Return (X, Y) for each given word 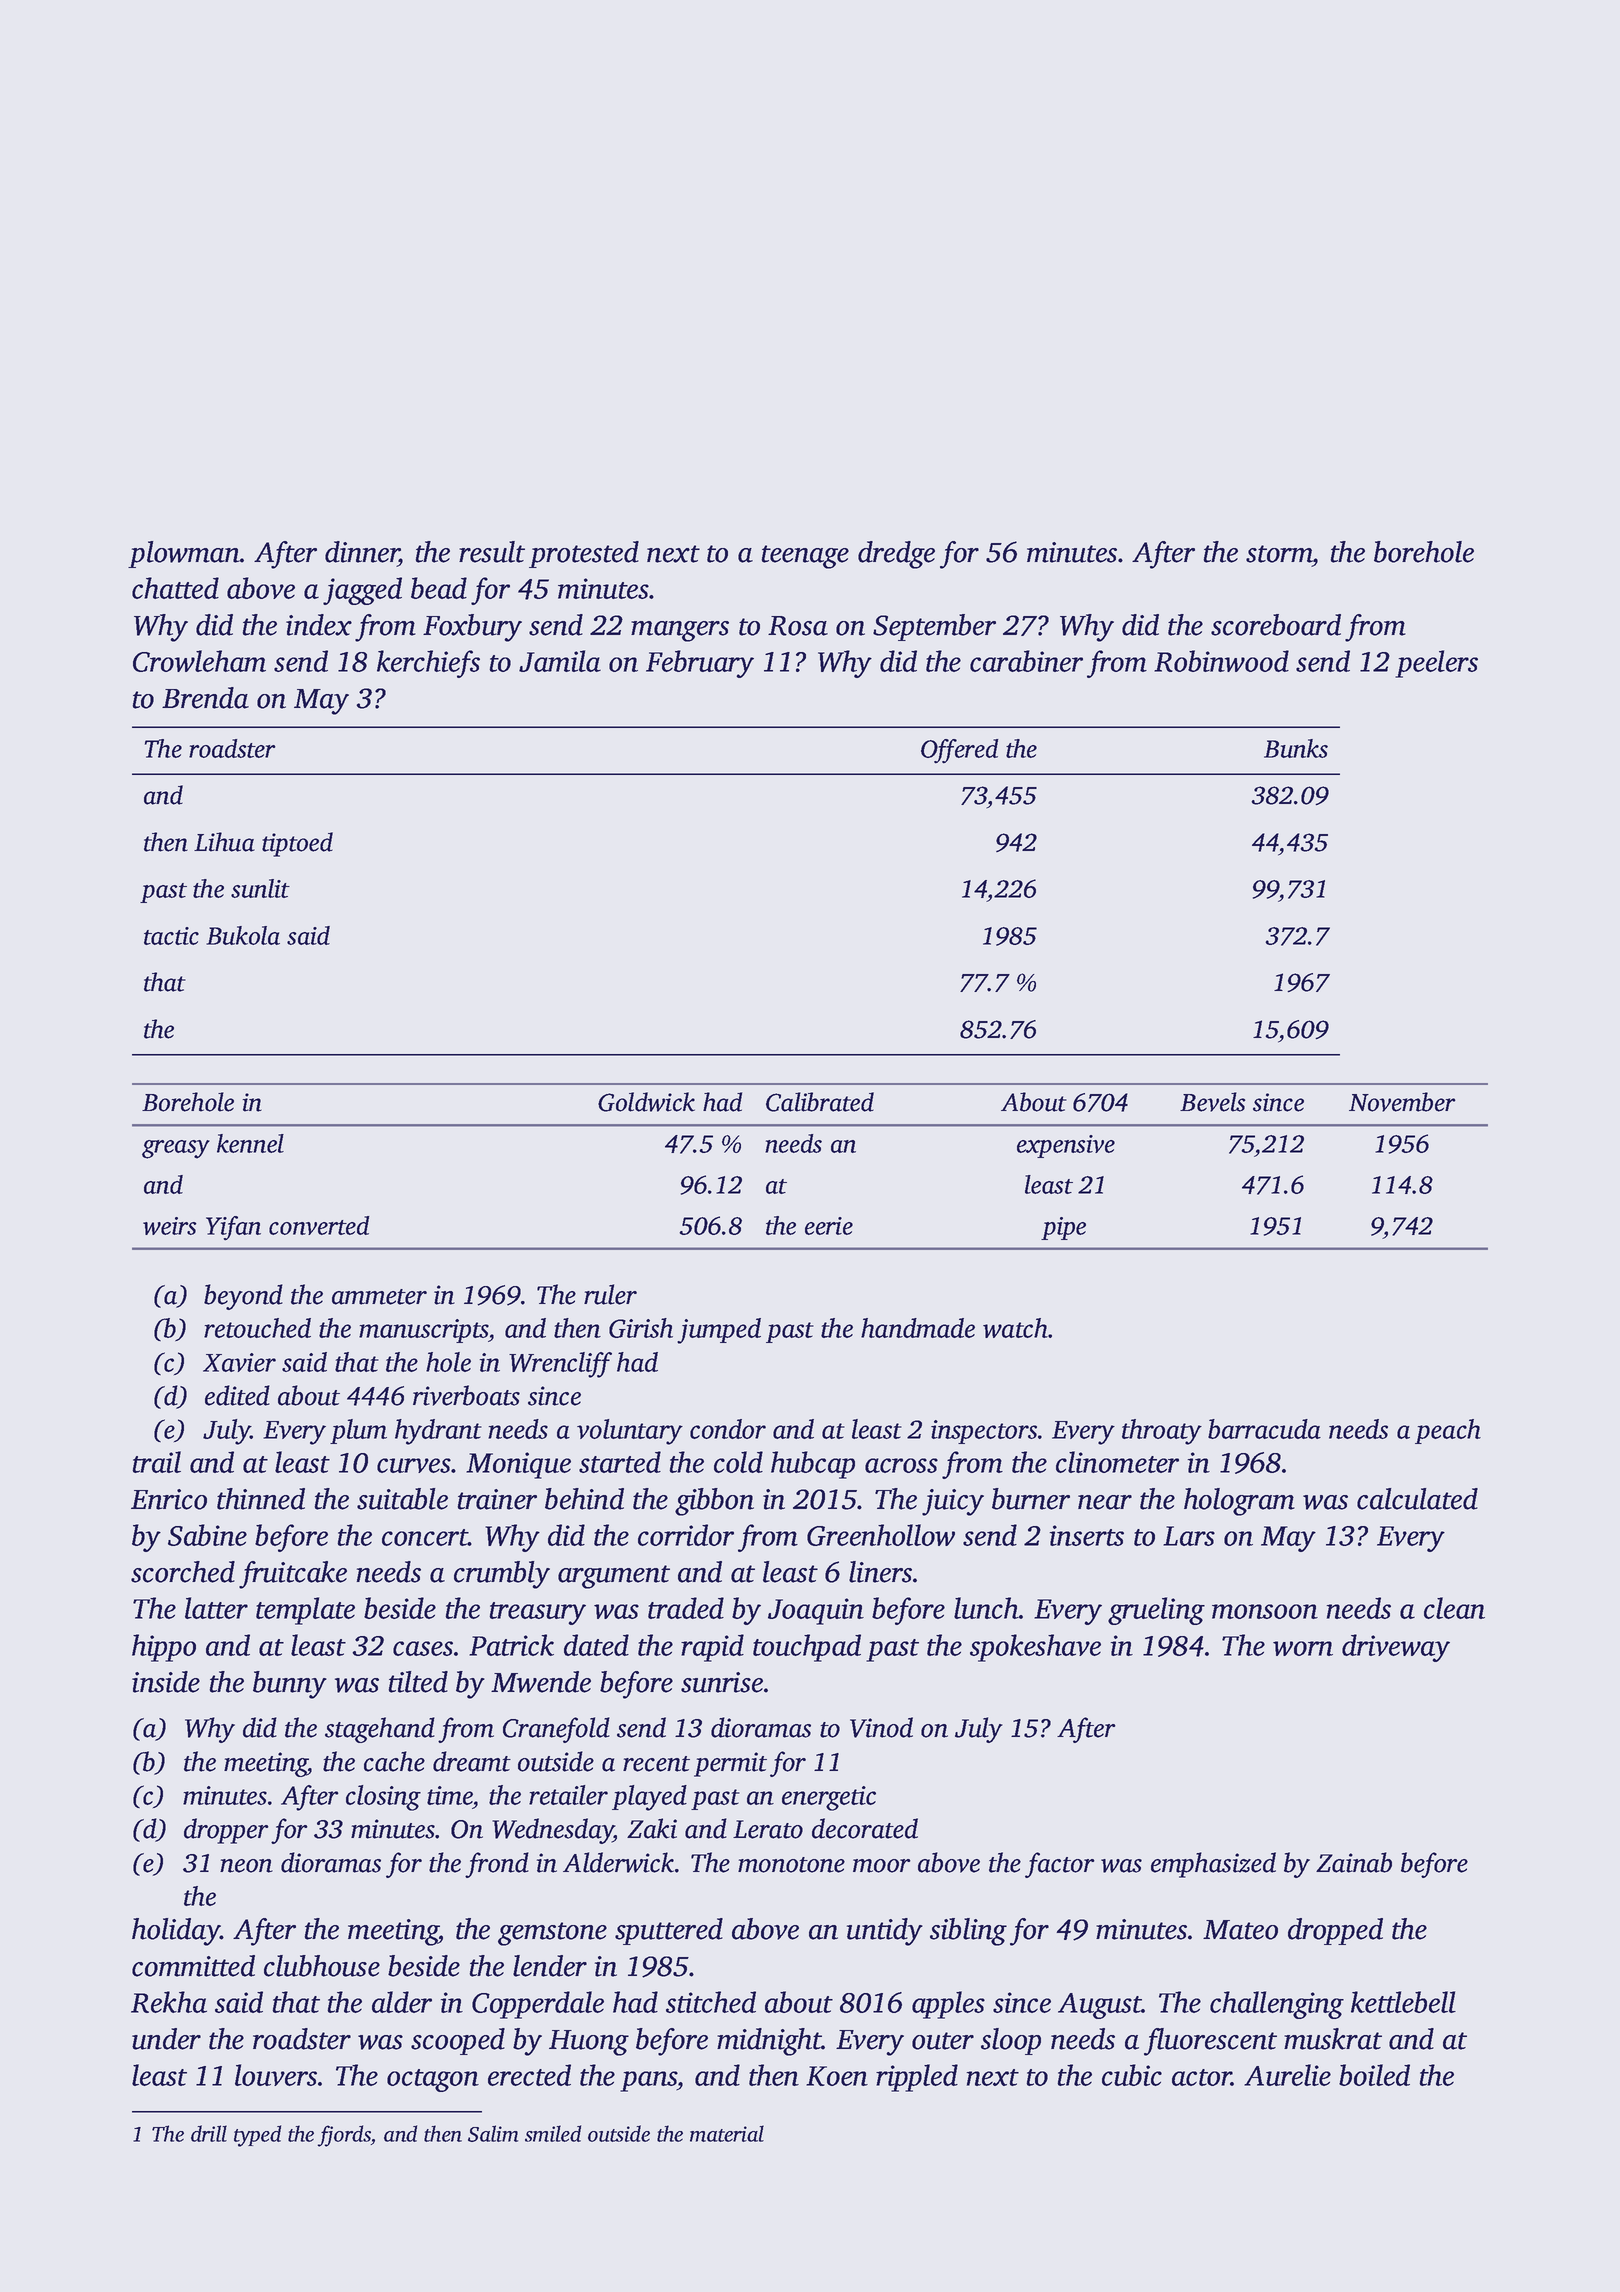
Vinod (881, 1727)
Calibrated (820, 1102)
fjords (344, 2136)
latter (216, 1608)
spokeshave (1035, 1648)
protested (584, 554)
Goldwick (646, 1102)
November (1402, 1102)
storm (1279, 554)
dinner (362, 552)
